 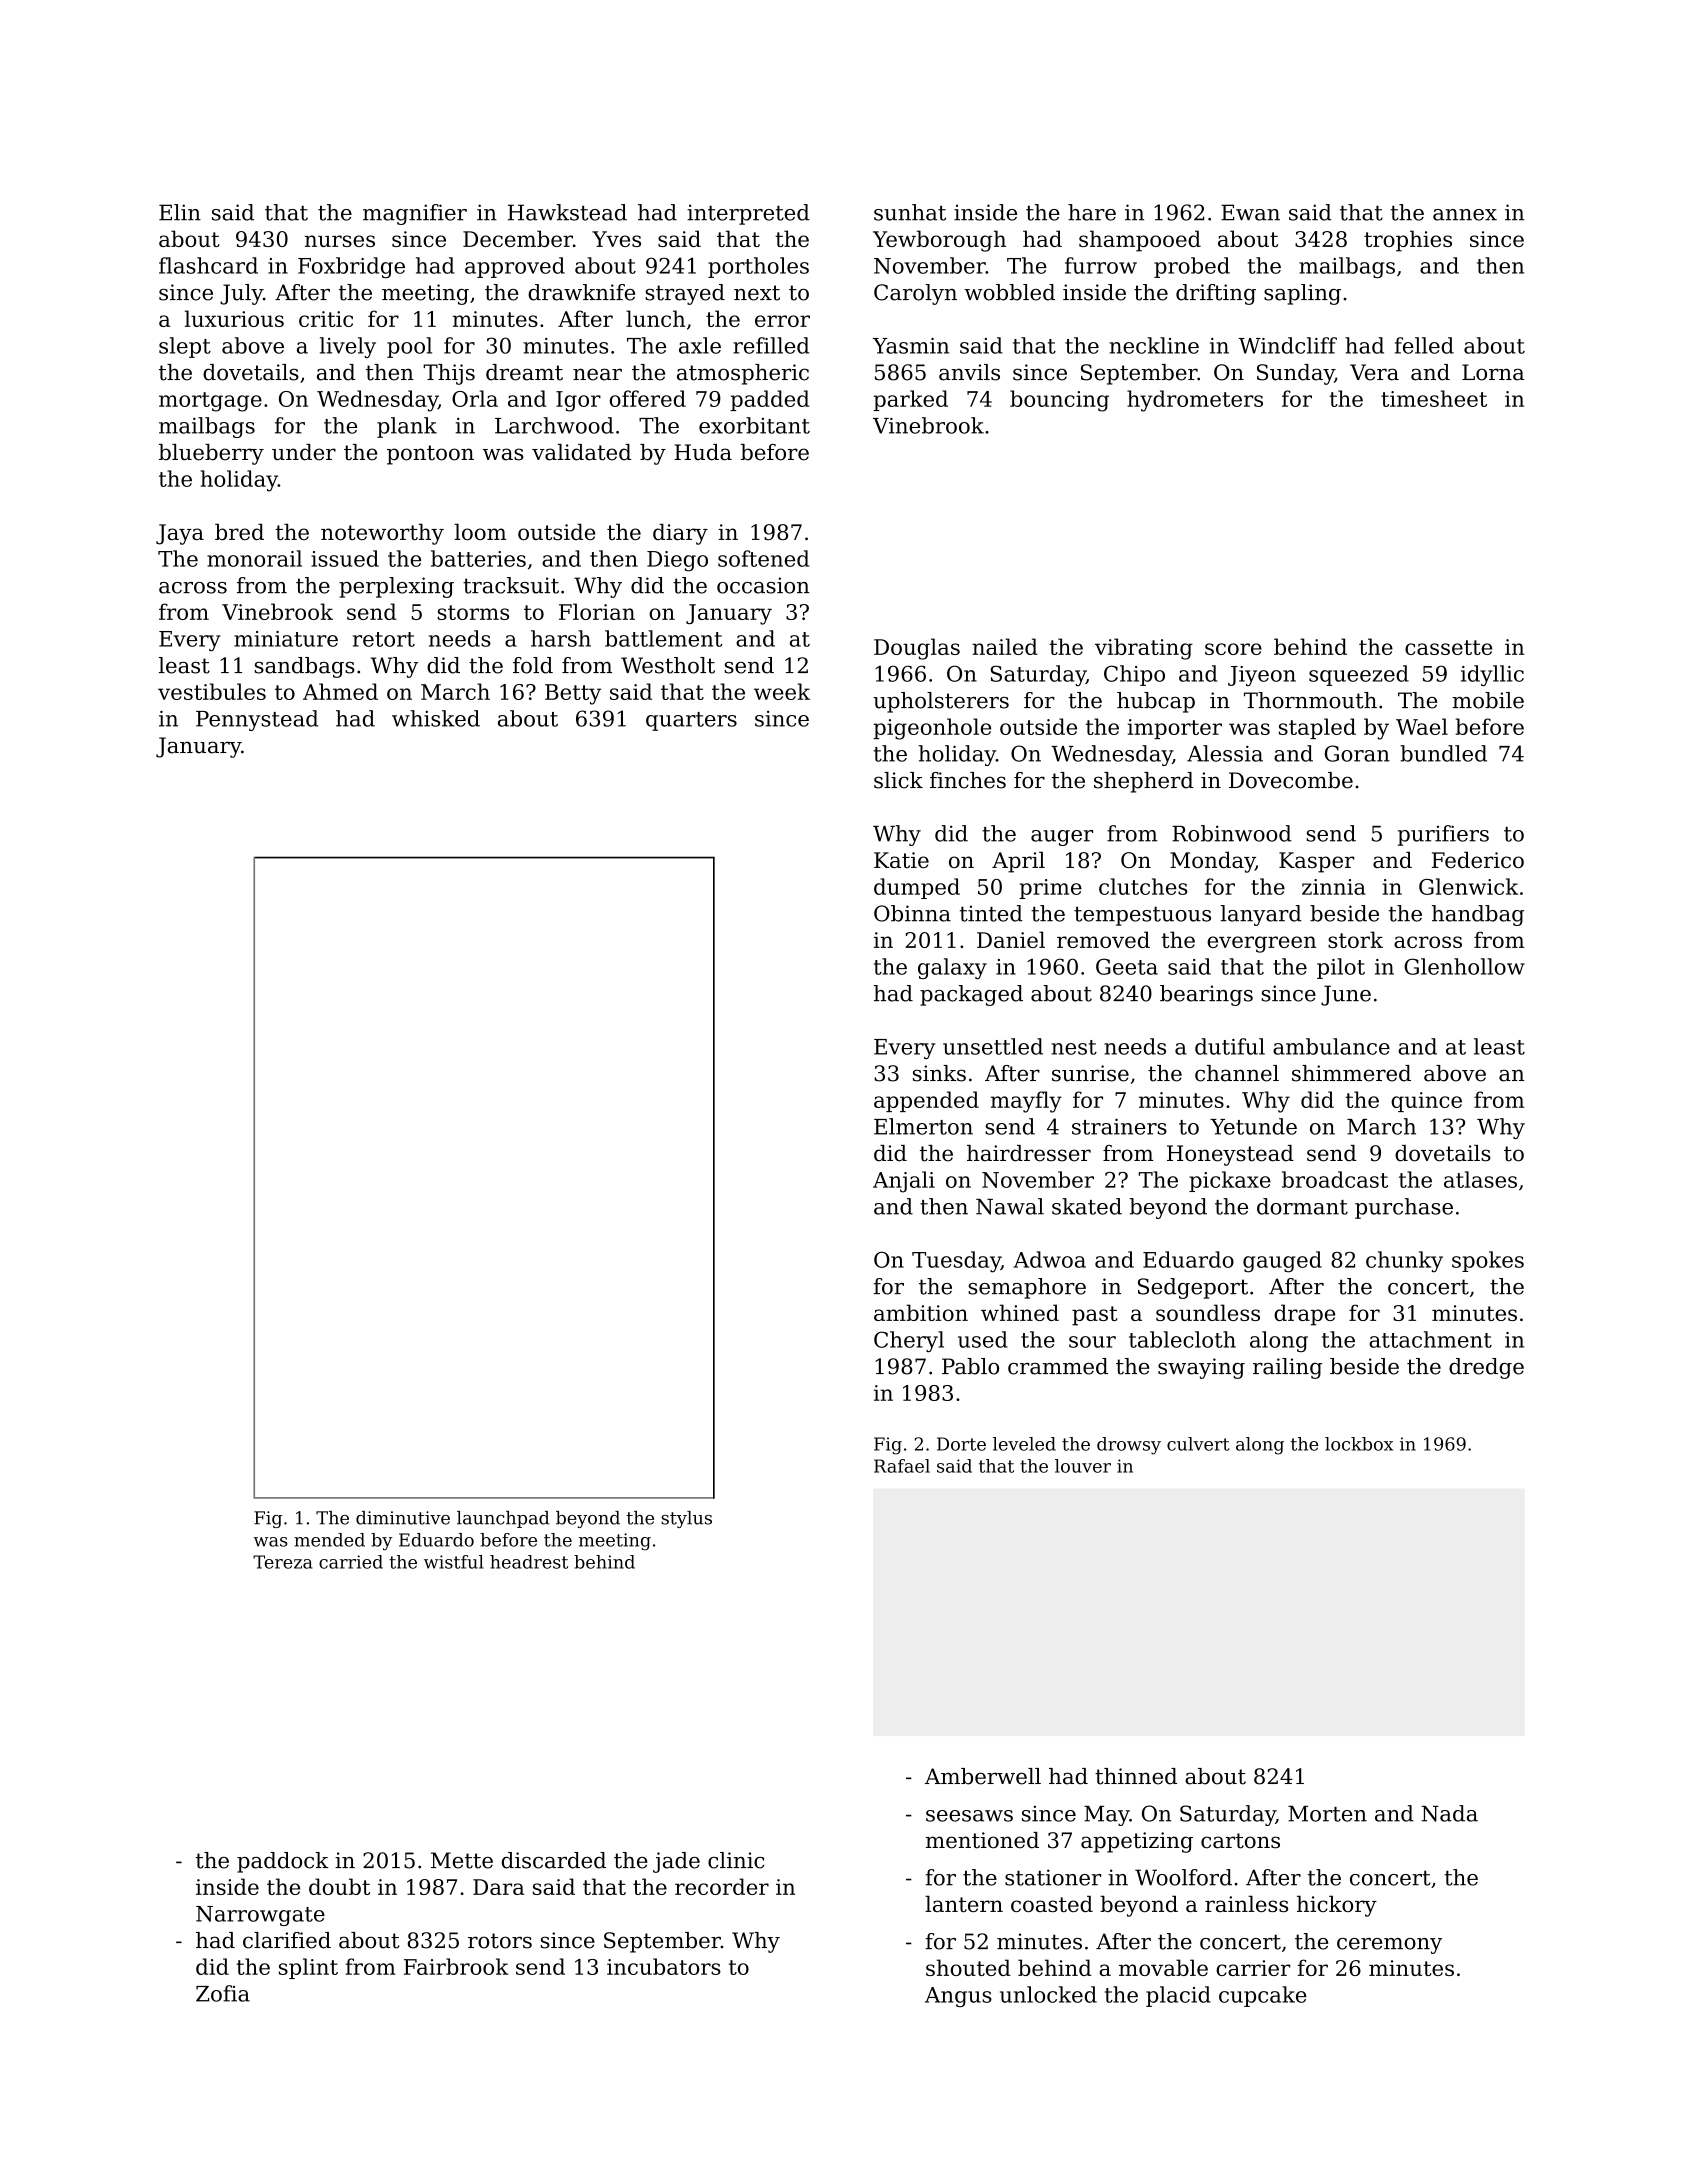 What do you see at coordinates (257, 720) in the image?
I see `Pennystead` at bounding box center [257, 720].
